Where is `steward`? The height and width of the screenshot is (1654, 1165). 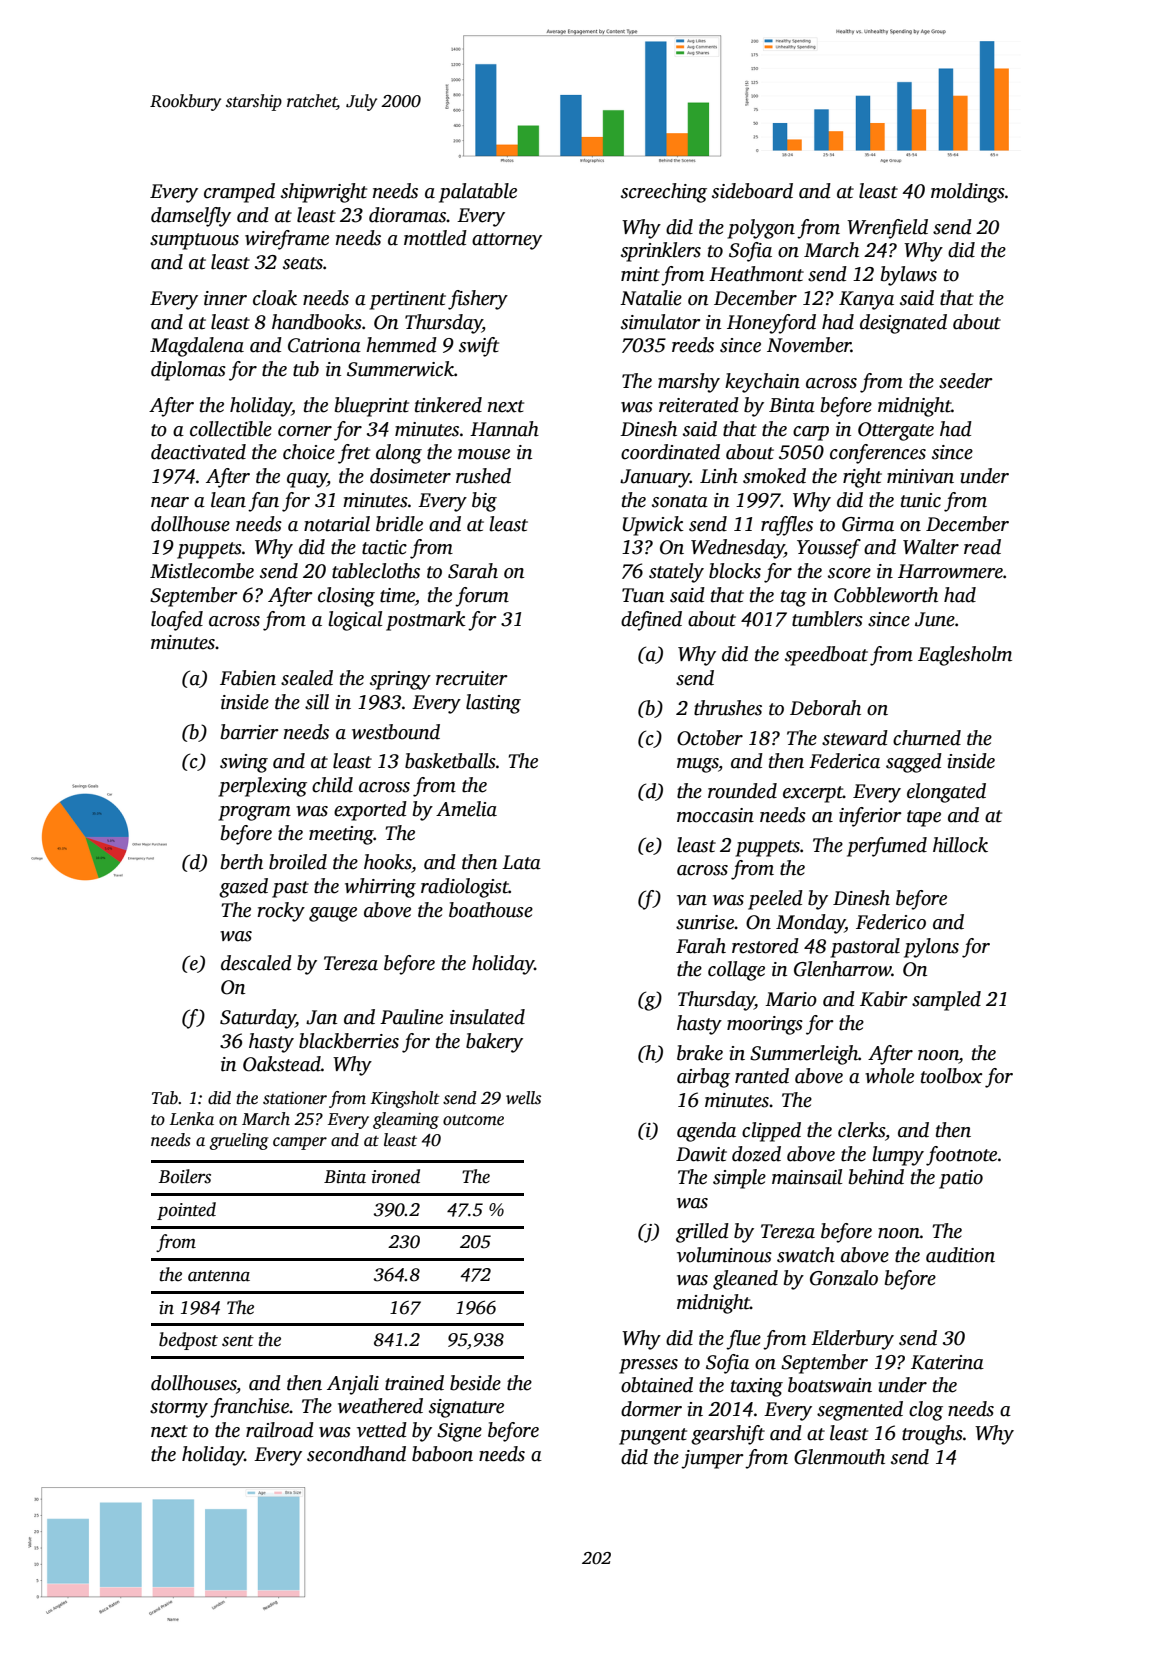
steward is located at coordinates (855, 738).
